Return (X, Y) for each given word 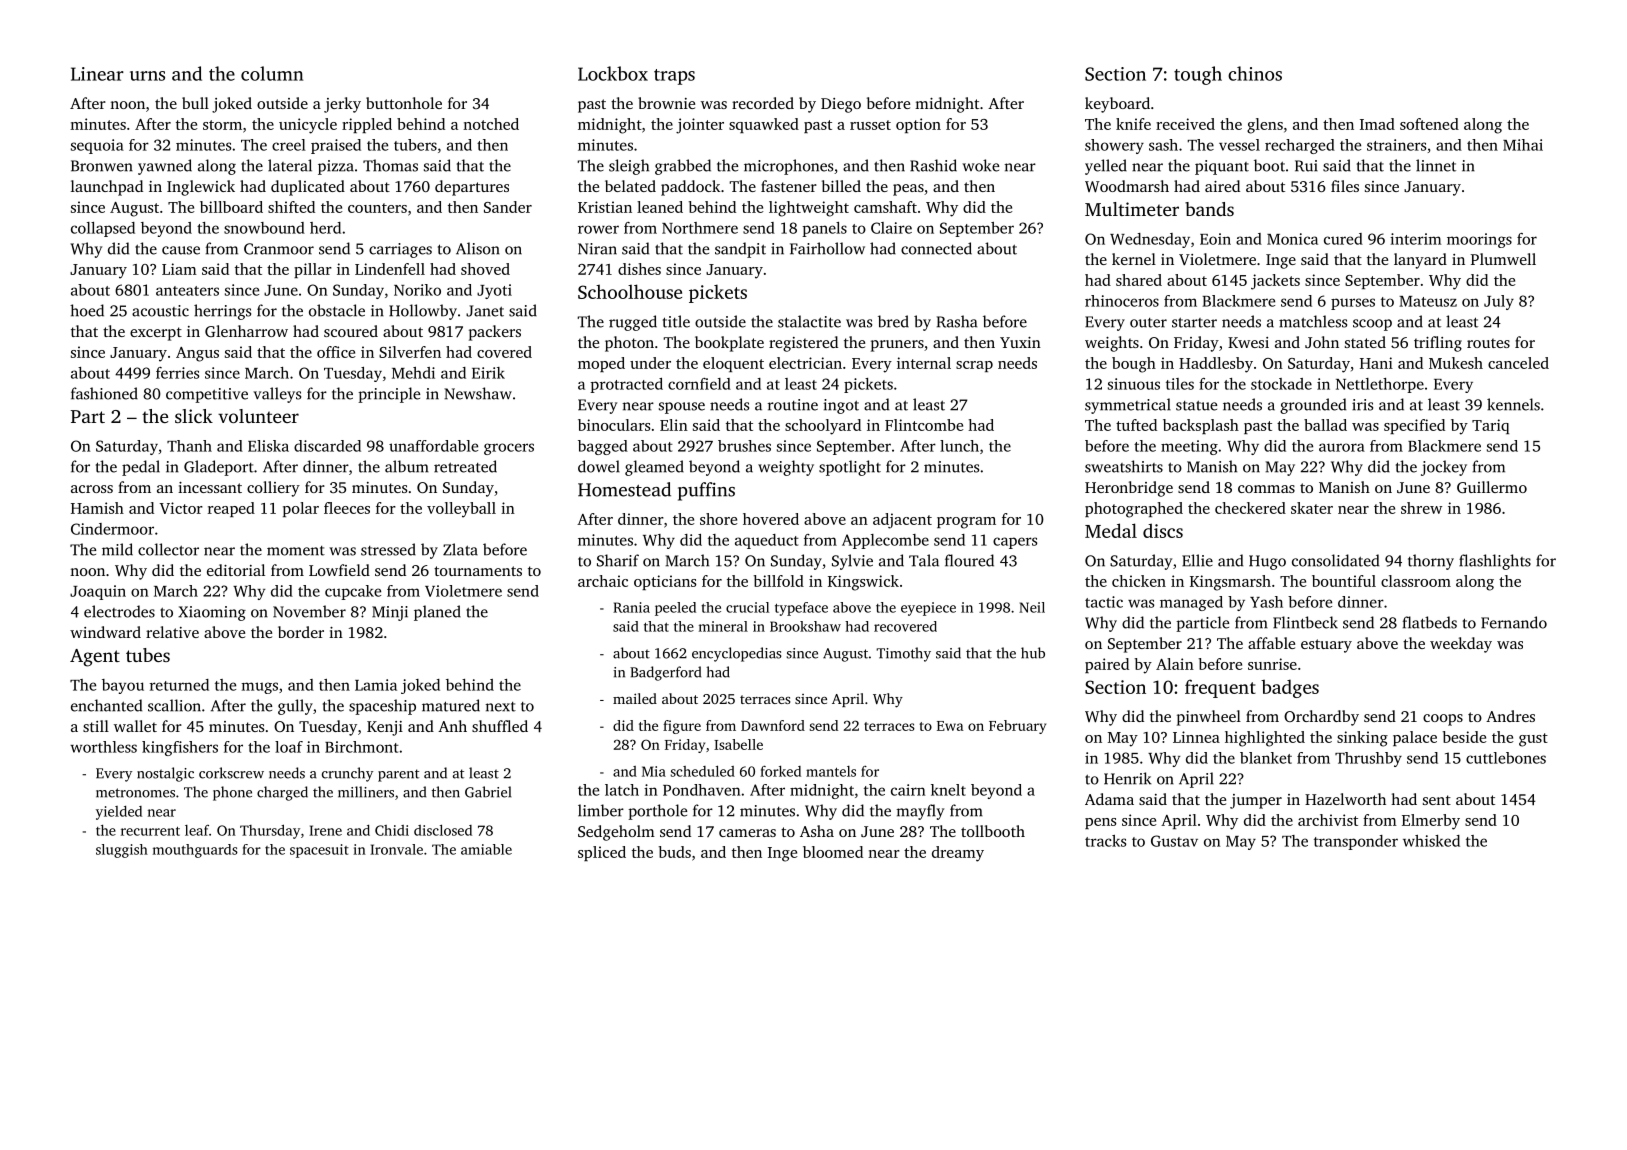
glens (1265, 126)
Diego (841, 105)
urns (147, 76)
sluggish (122, 851)
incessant (210, 487)
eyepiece (928, 609)
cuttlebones (1506, 758)
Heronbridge (1129, 489)
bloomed (833, 852)
